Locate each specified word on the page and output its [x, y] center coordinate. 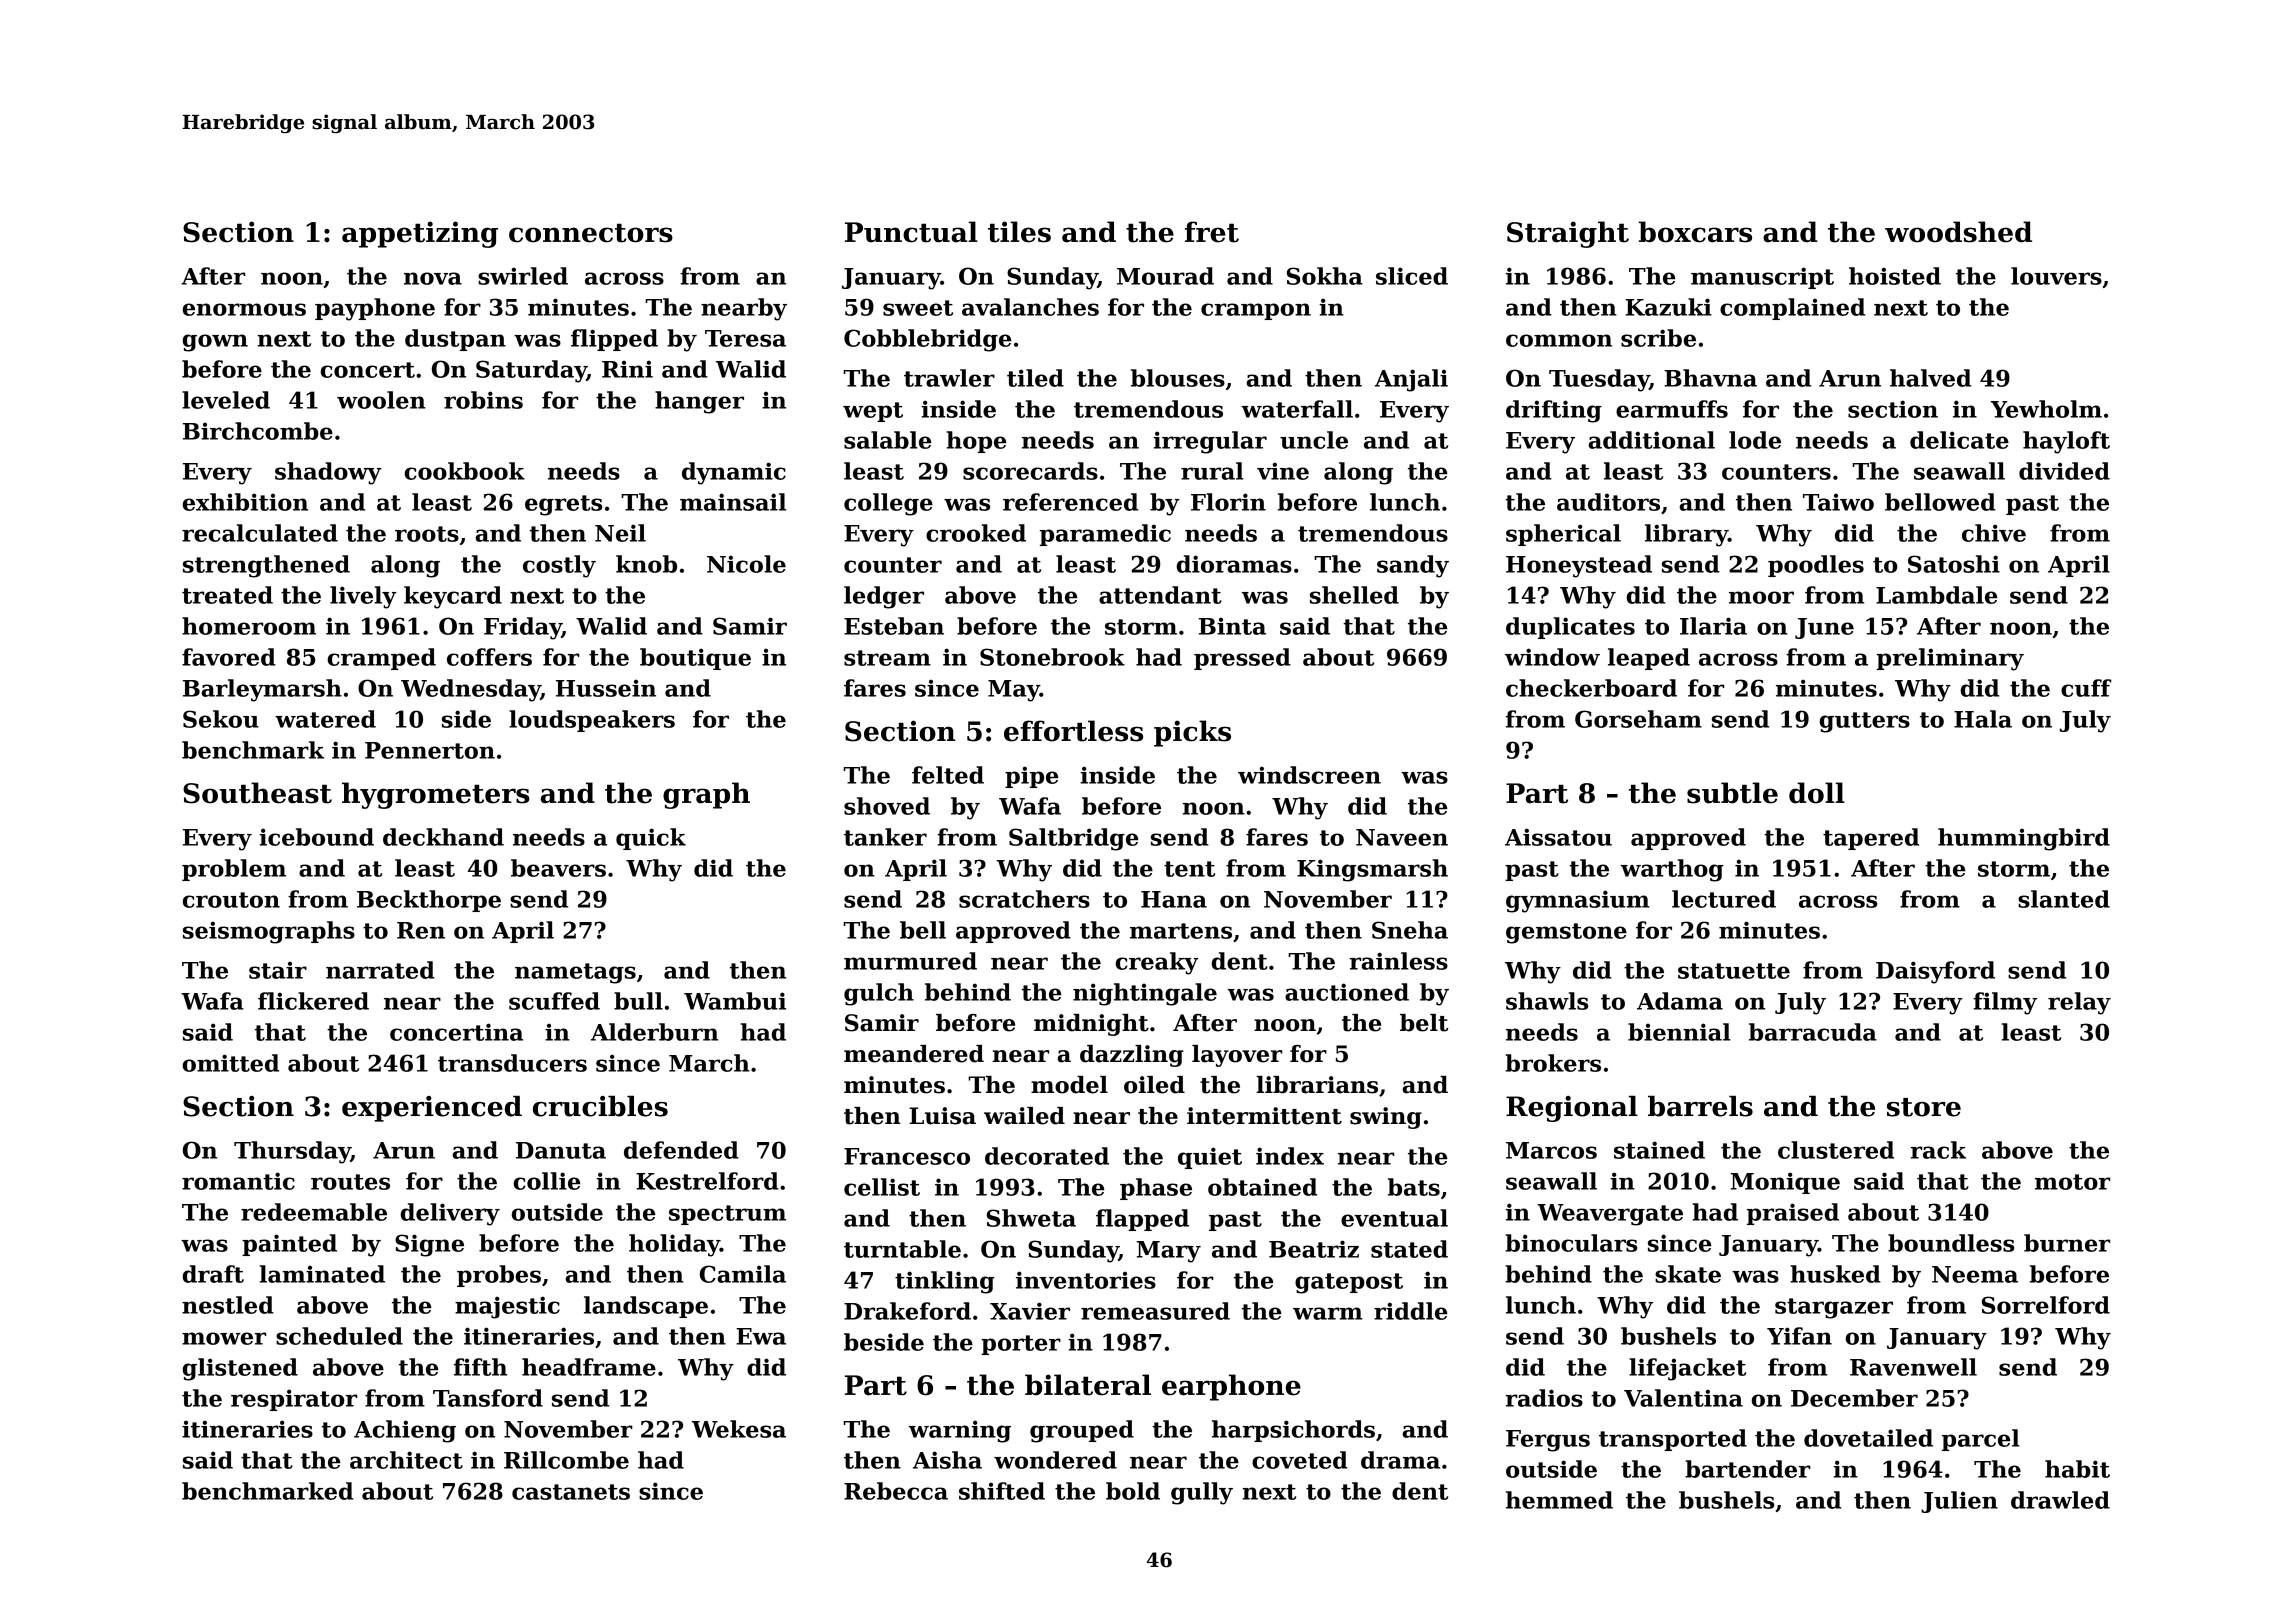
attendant [1160, 595]
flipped [614, 340]
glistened [240, 1369]
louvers [2056, 276]
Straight [1568, 234]
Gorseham [1638, 719]
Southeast [257, 793]
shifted [1002, 1491]
